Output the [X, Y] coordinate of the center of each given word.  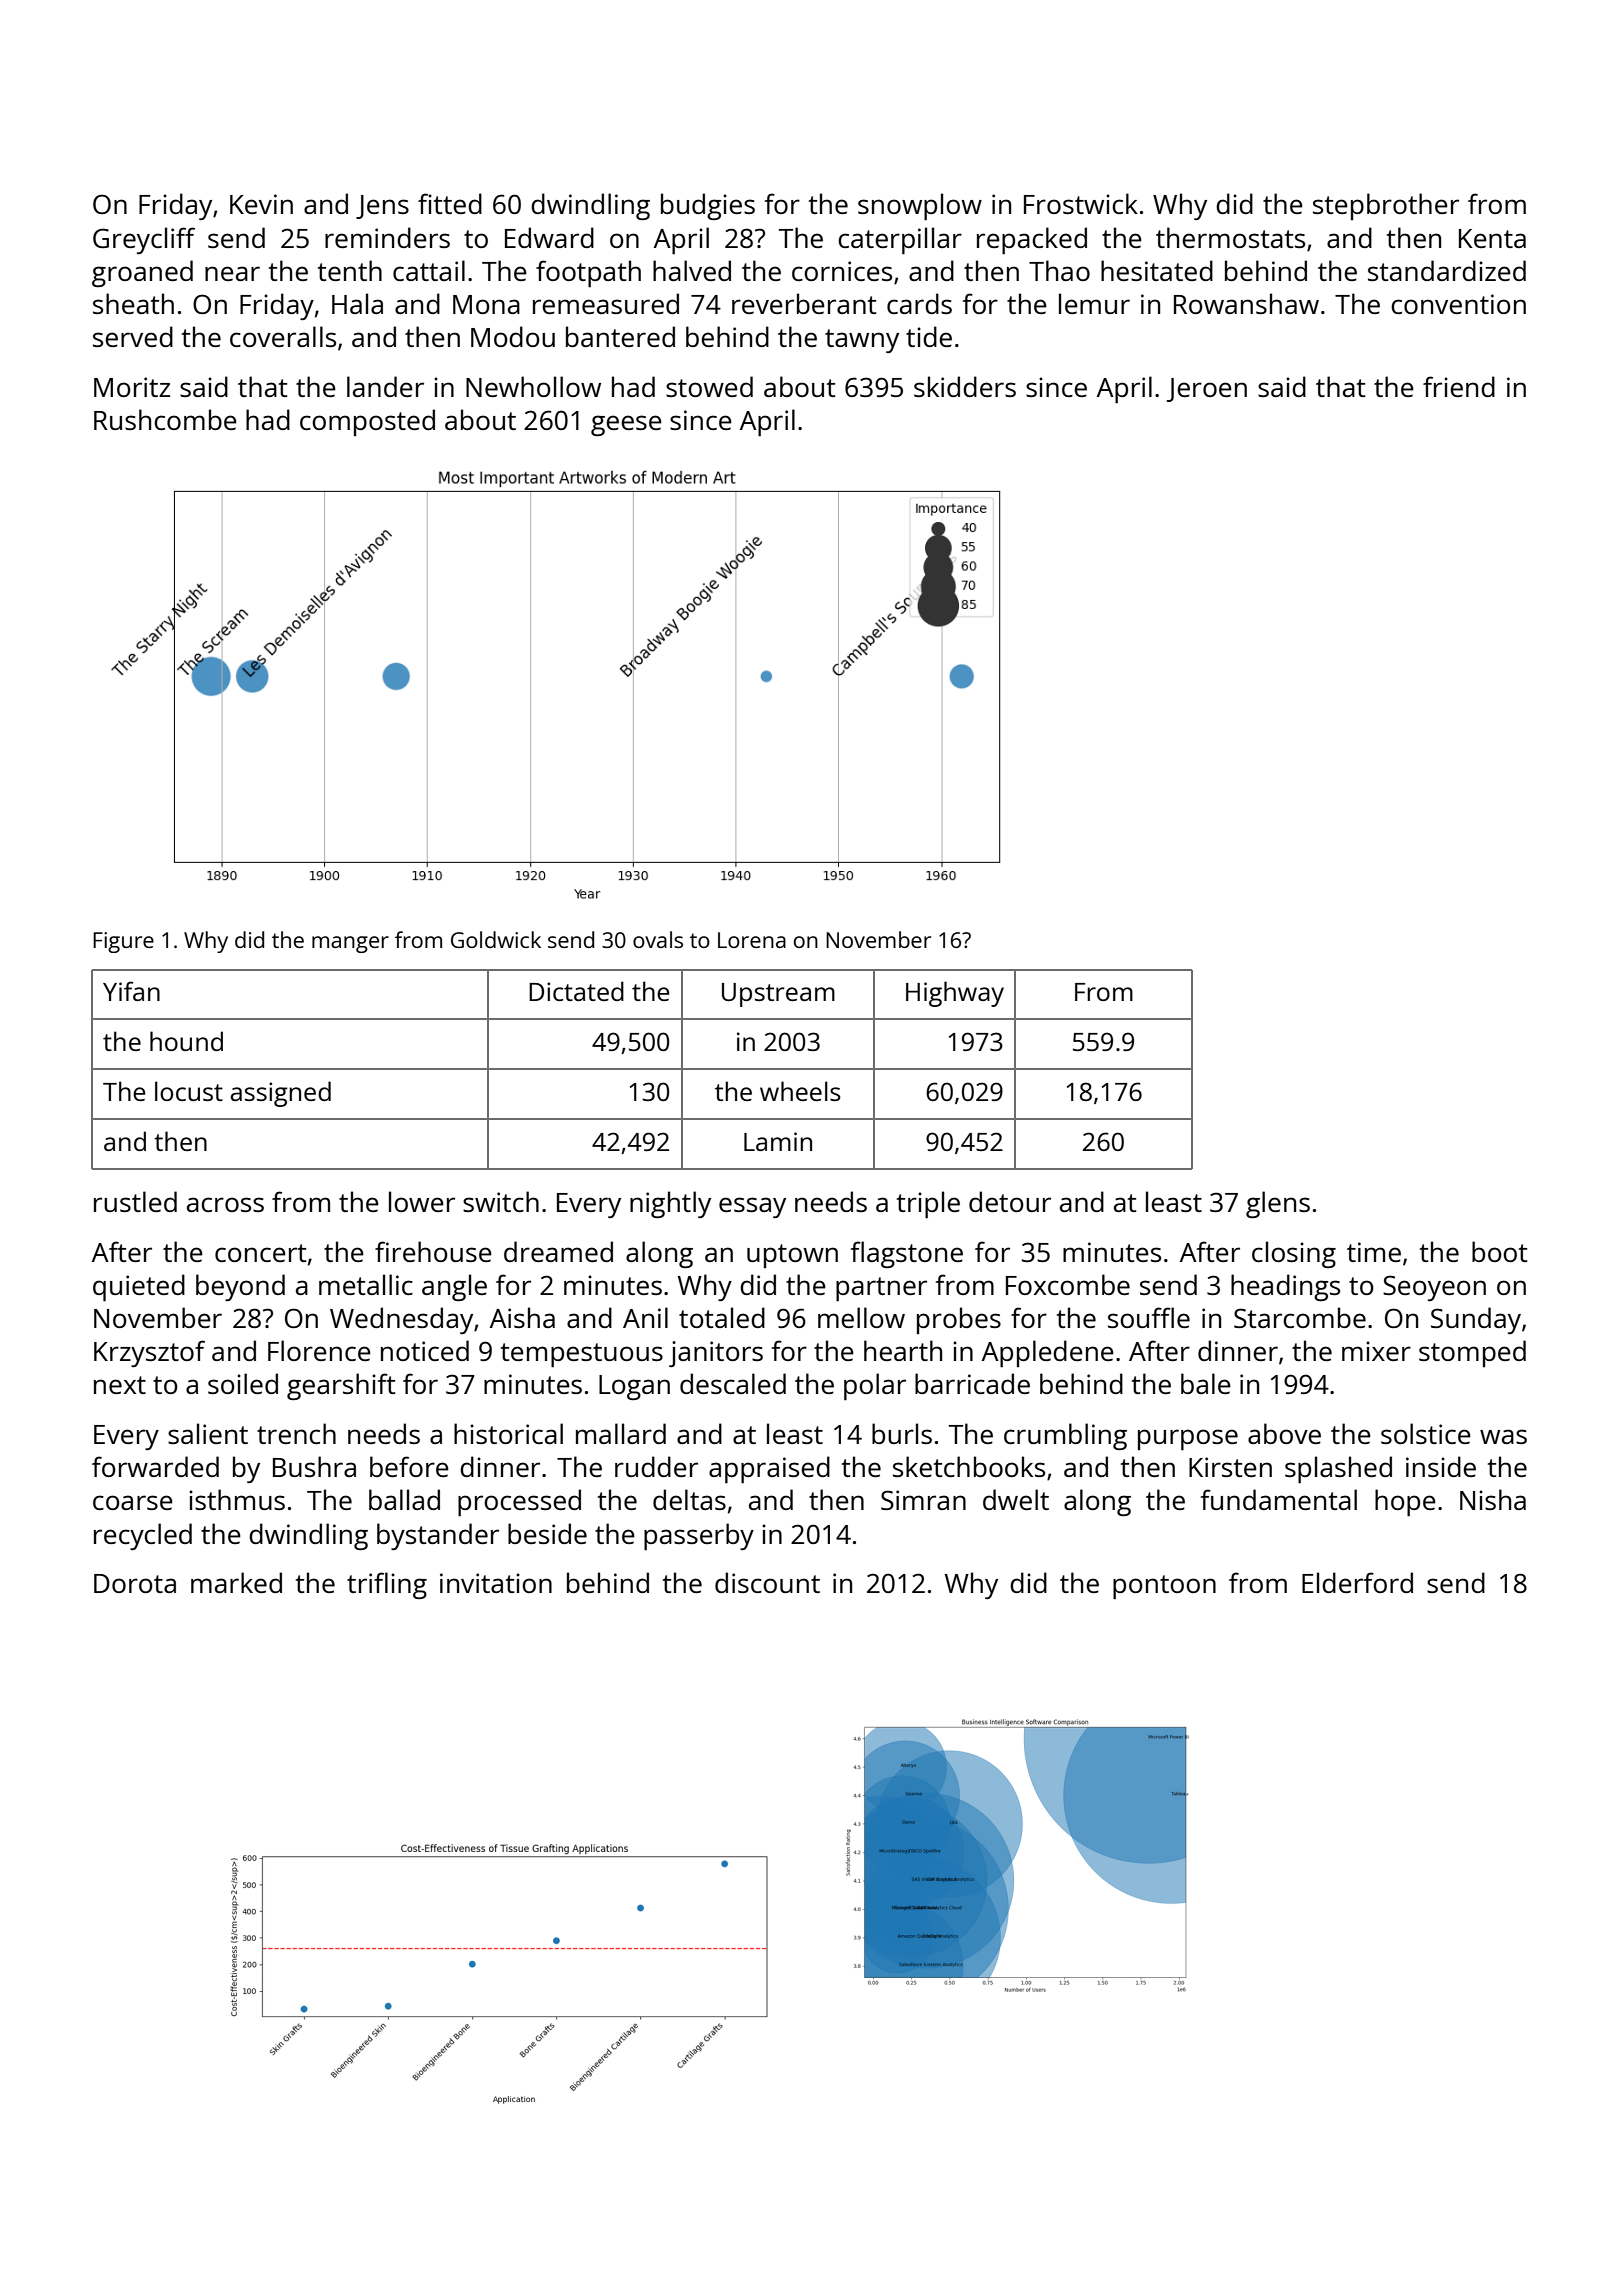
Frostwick [1081, 203]
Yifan [131, 991]
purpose [1188, 1439]
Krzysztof [149, 1353]
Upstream [778, 995]
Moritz [132, 387]
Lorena [752, 940]
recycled [143, 1536]
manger [350, 944]
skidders [965, 386]
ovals [658, 939]
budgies [708, 206]
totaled [722, 1317]
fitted [450, 203]
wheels [800, 1091]
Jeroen [1207, 390]
